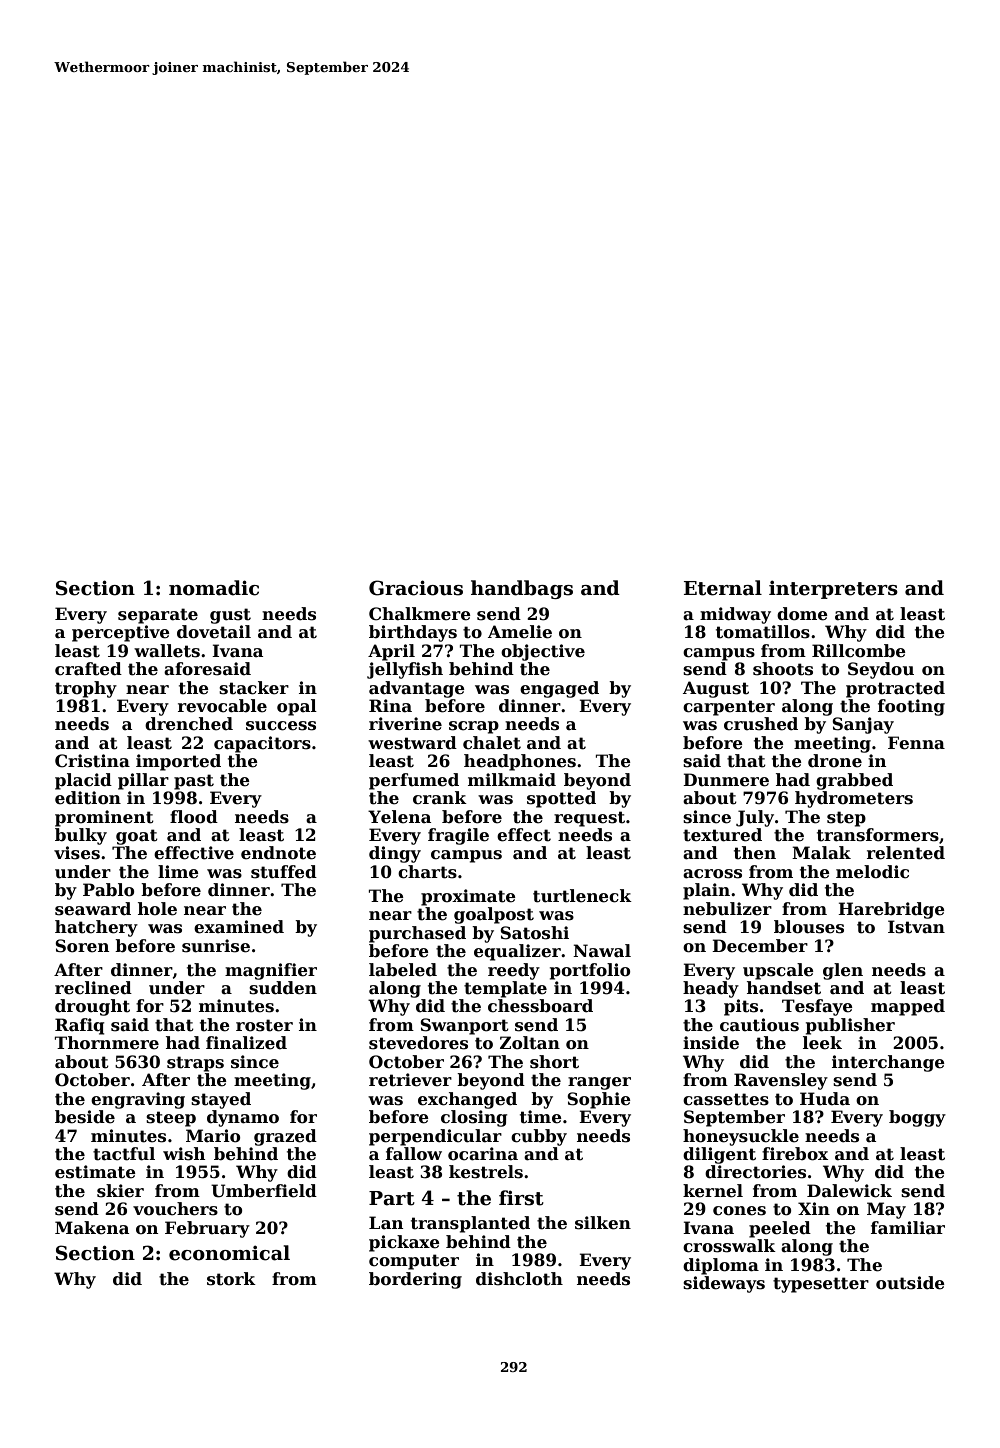  What do you see at coordinates (403, 970) in the screenshot?
I see `labeled` at bounding box center [403, 970].
